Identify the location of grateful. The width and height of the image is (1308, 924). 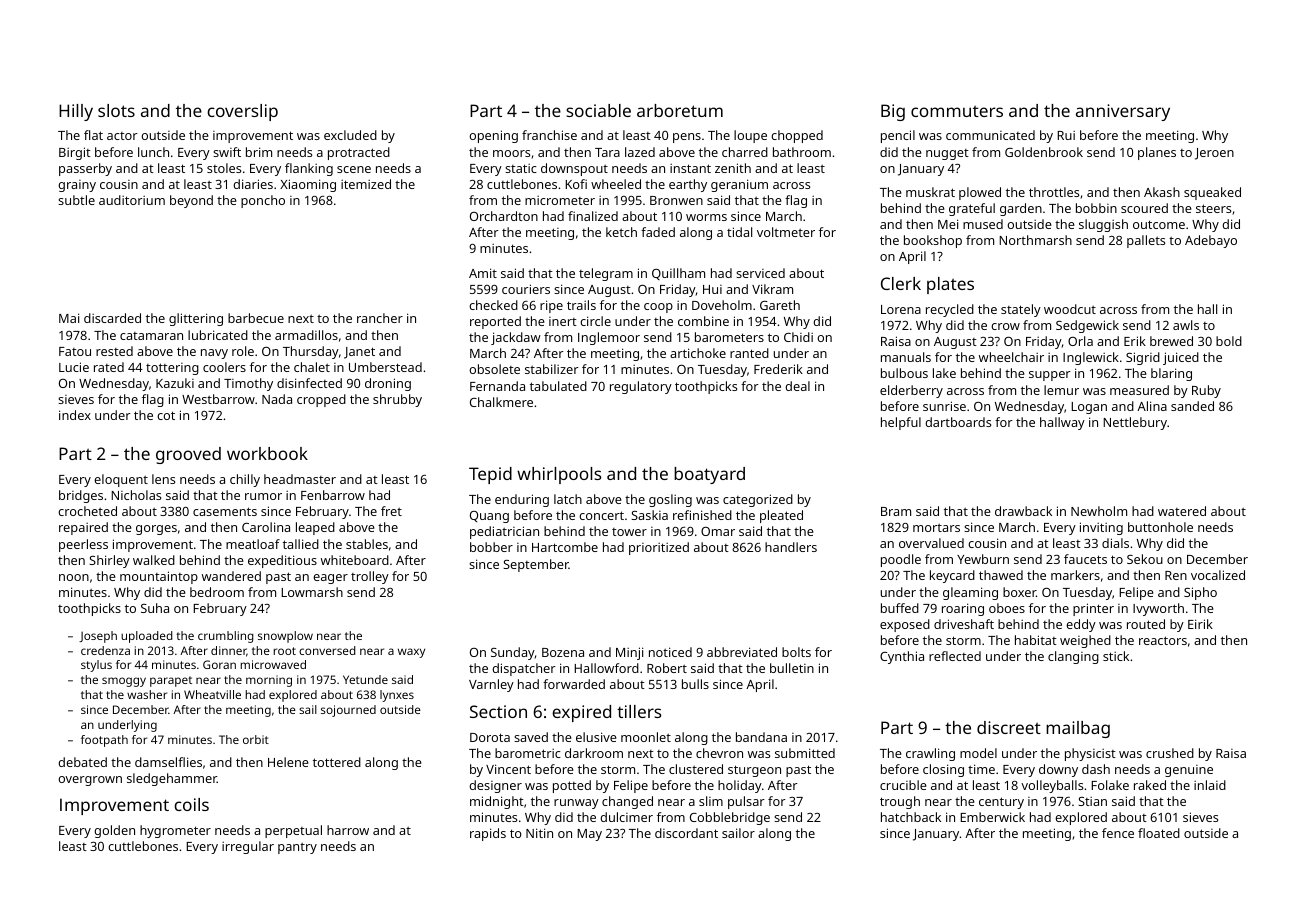
(972, 209).
